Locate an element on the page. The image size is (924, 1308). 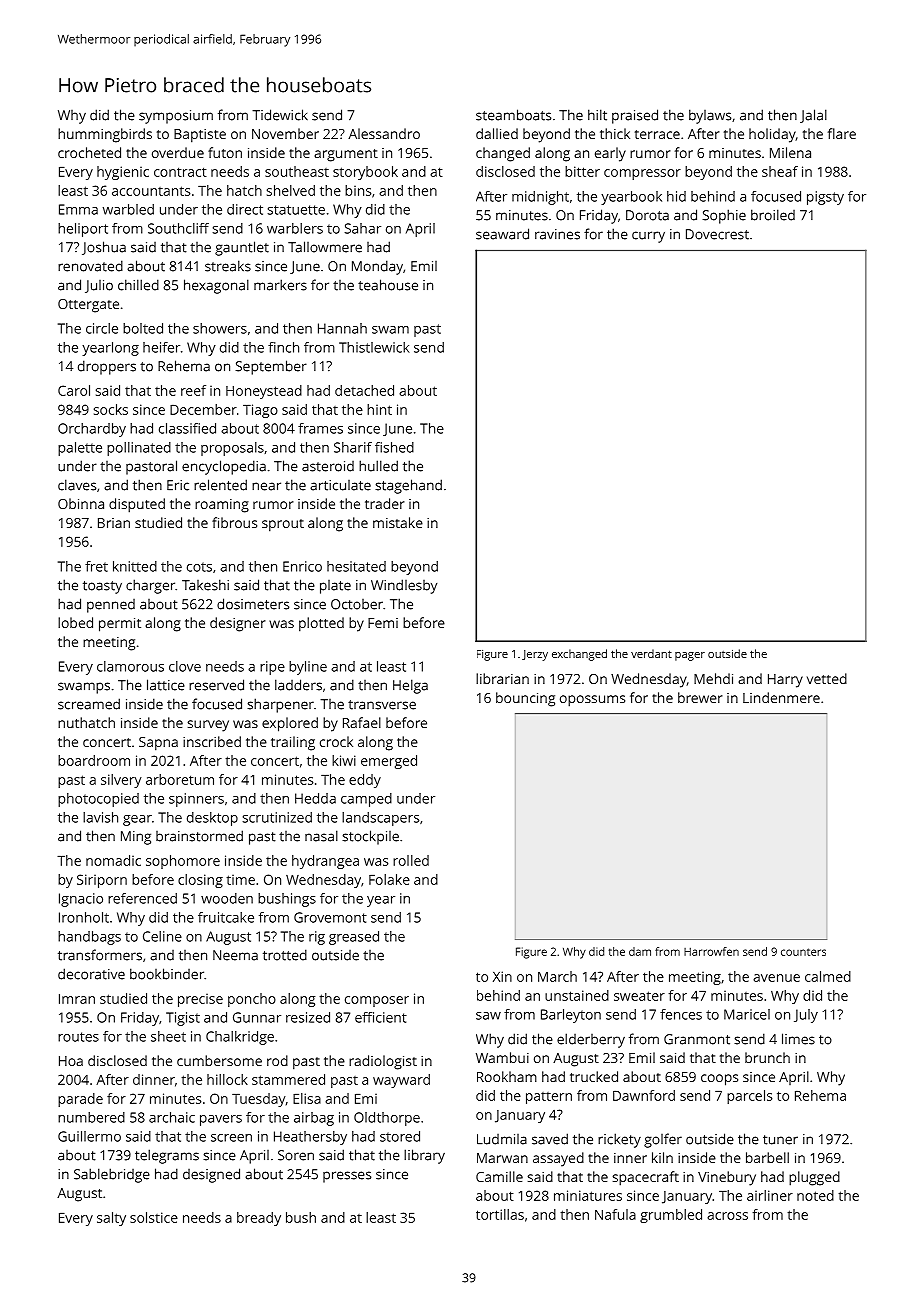
verdant is located at coordinates (651, 653).
